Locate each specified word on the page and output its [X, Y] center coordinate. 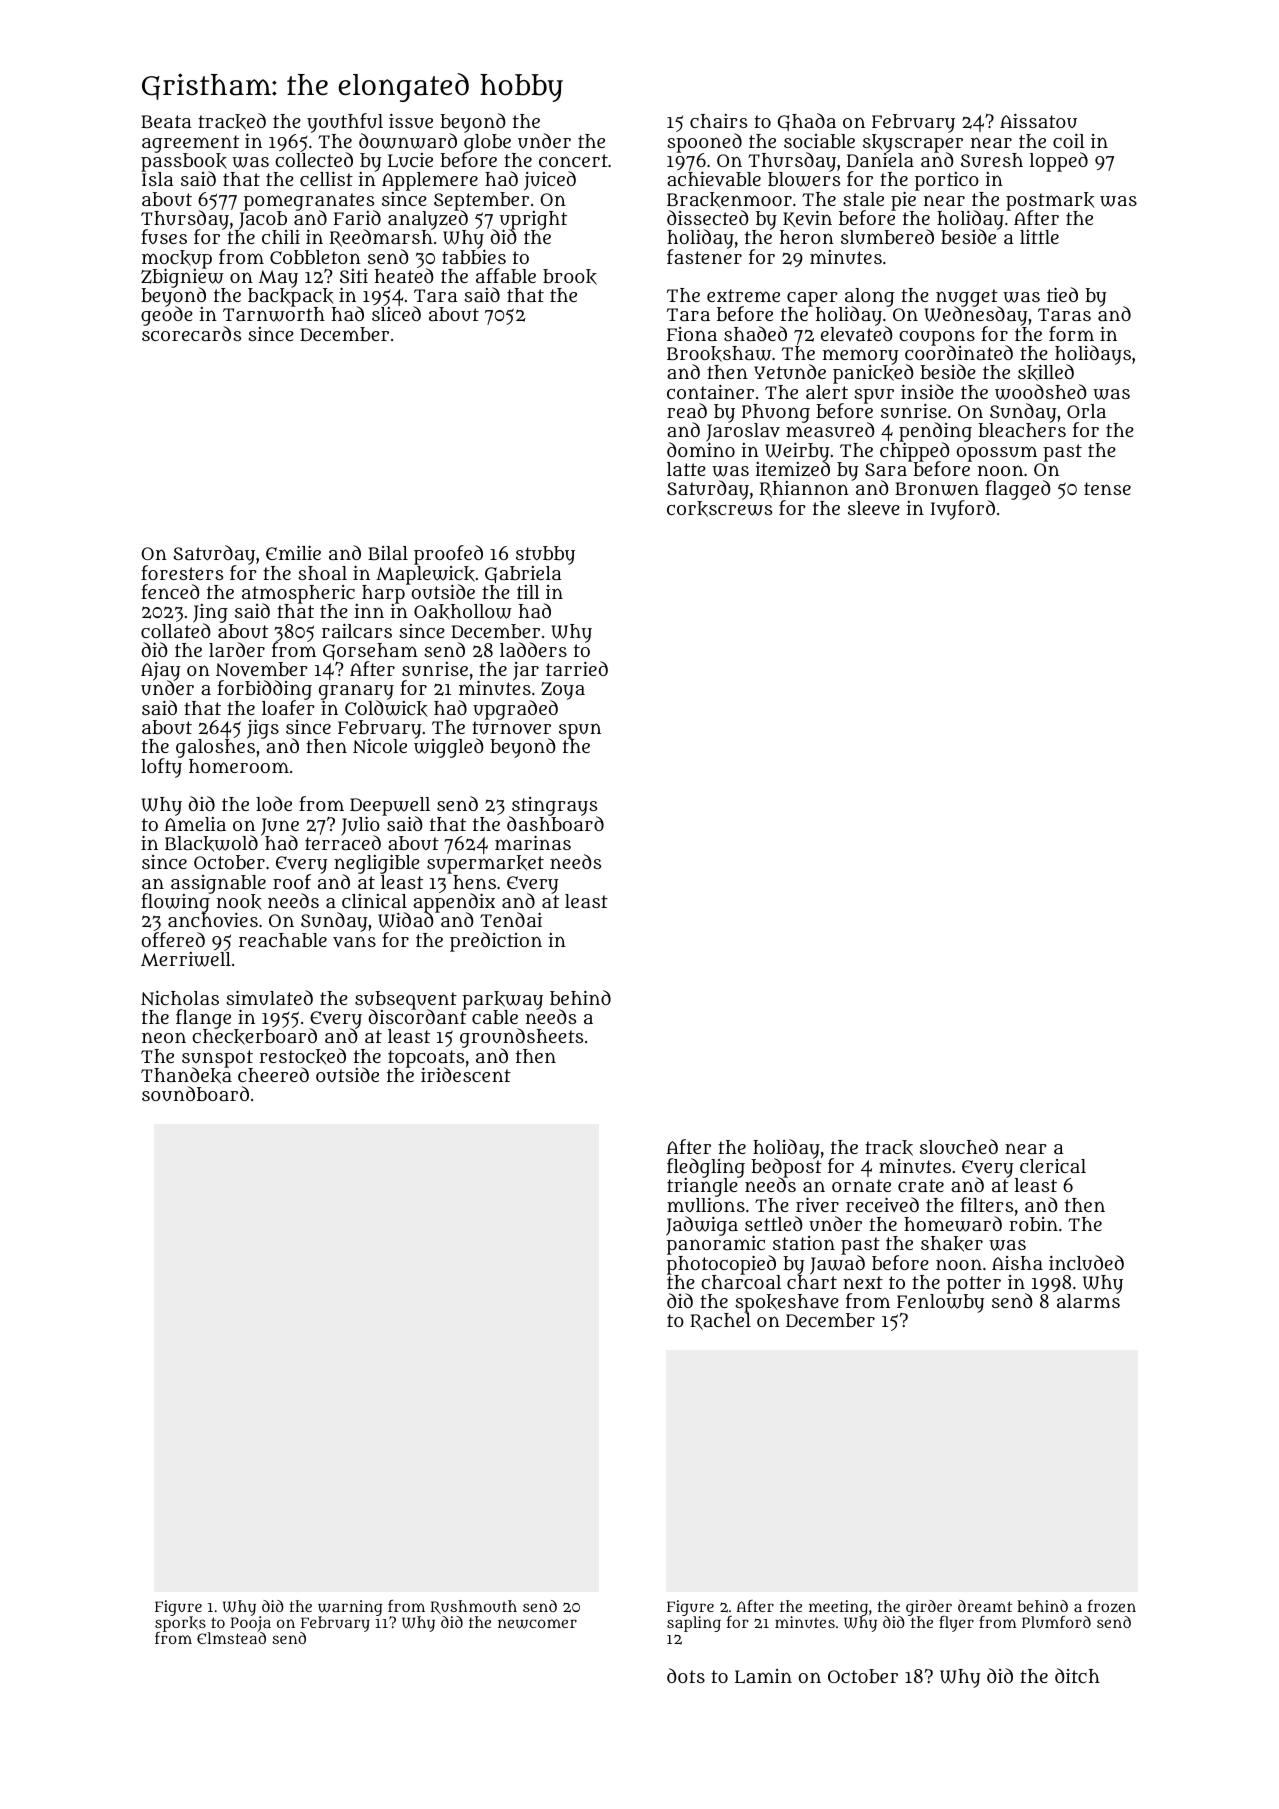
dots [686, 1675]
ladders [533, 649]
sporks [180, 1624]
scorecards [191, 334]
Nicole [380, 745]
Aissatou [1038, 120]
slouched [959, 1146]
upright [533, 220]
